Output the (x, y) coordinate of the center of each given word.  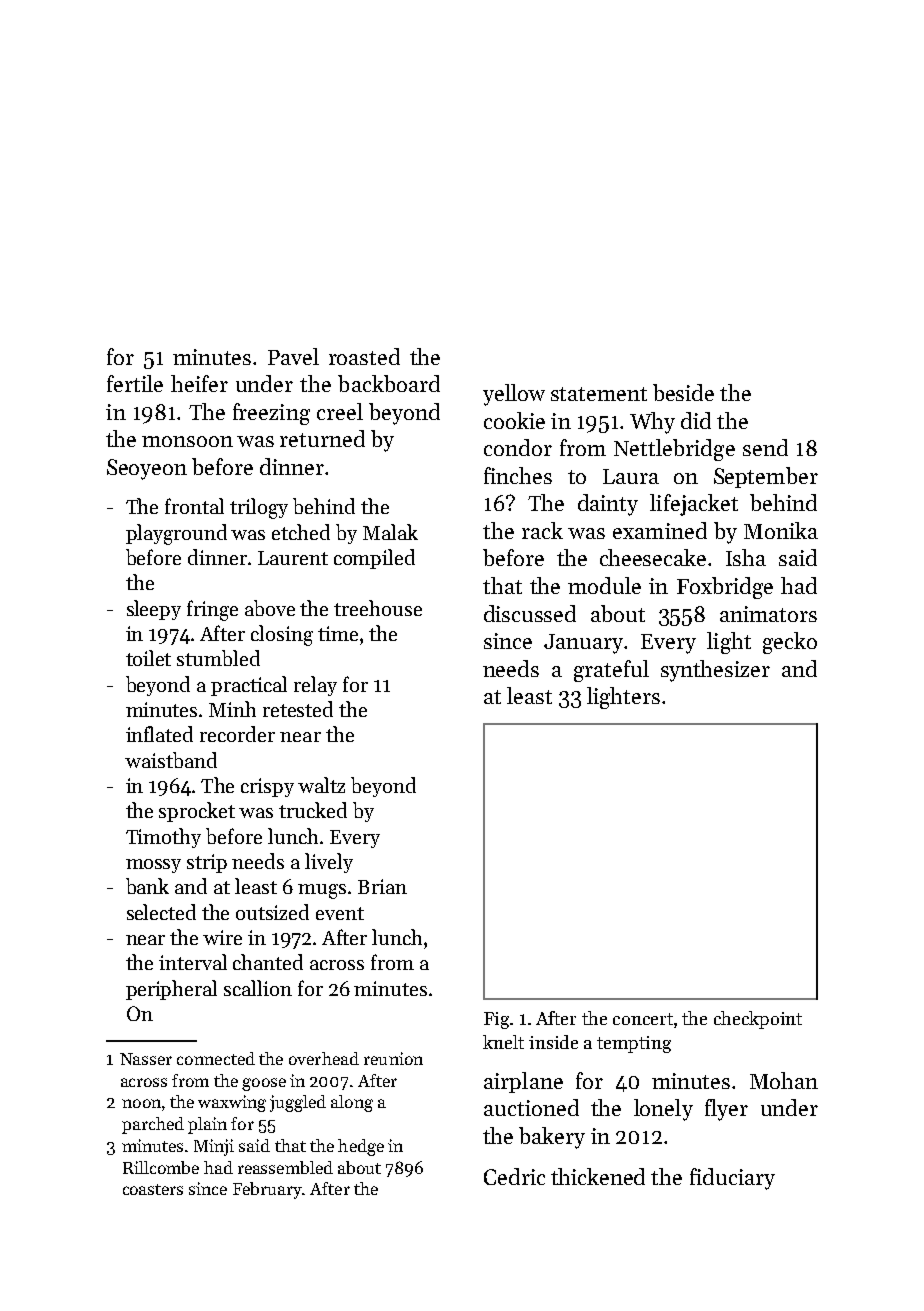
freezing (271, 414)
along (352, 1103)
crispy (267, 787)
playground (176, 534)
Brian (382, 886)
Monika (781, 530)
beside (683, 392)
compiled (374, 559)
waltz (321, 785)
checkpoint (758, 1020)
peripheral (171, 990)
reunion (393, 1058)
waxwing (232, 1103)
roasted (364, 356)
